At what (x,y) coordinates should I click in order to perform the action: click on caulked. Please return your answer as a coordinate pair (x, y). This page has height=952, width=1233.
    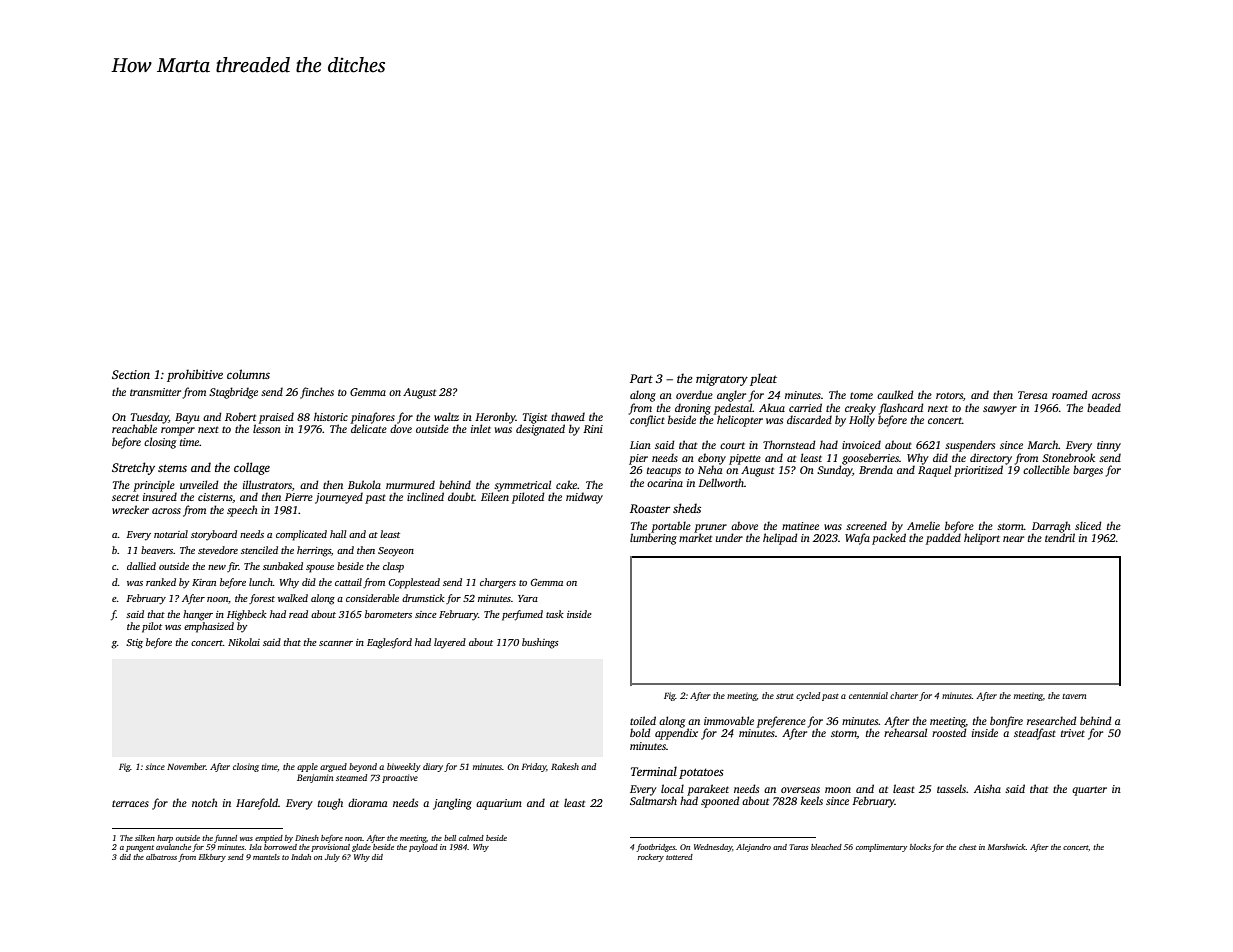
    Looking at the image, I should click on (895, 394).
